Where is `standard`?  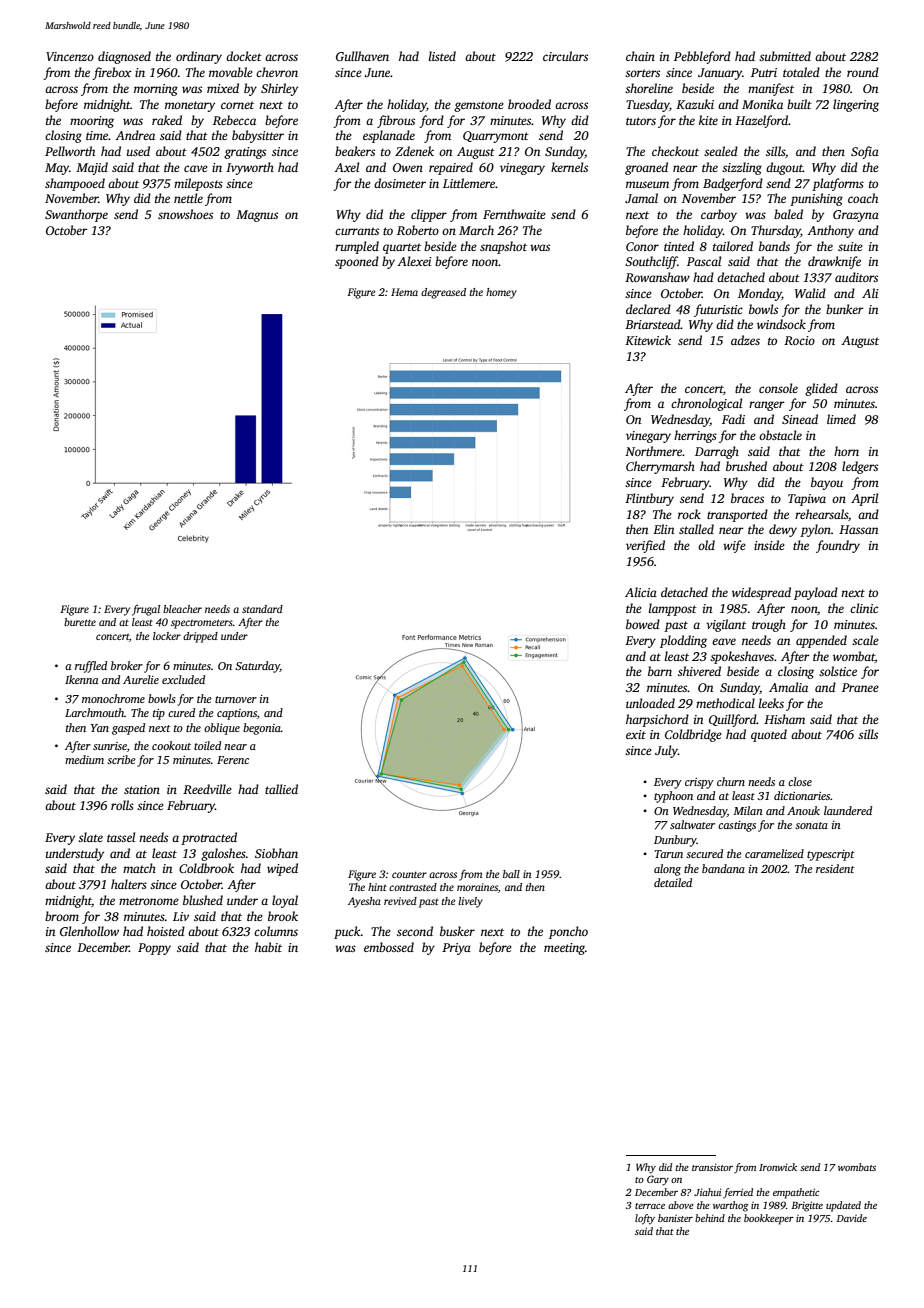
standard is located at coordinates (262, 609).
